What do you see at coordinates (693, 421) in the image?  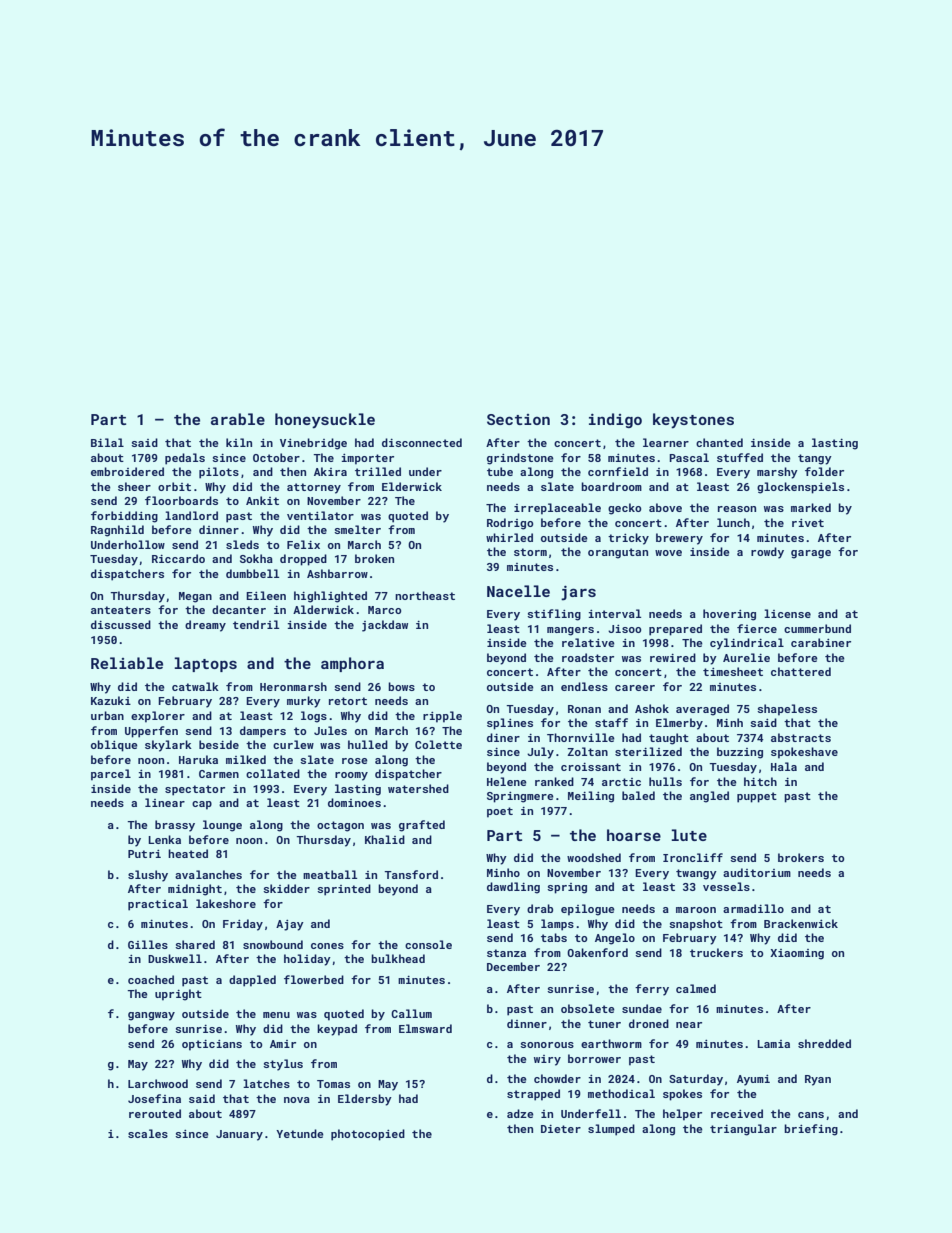 I see `keystones` at bounding box center [693, 421].
